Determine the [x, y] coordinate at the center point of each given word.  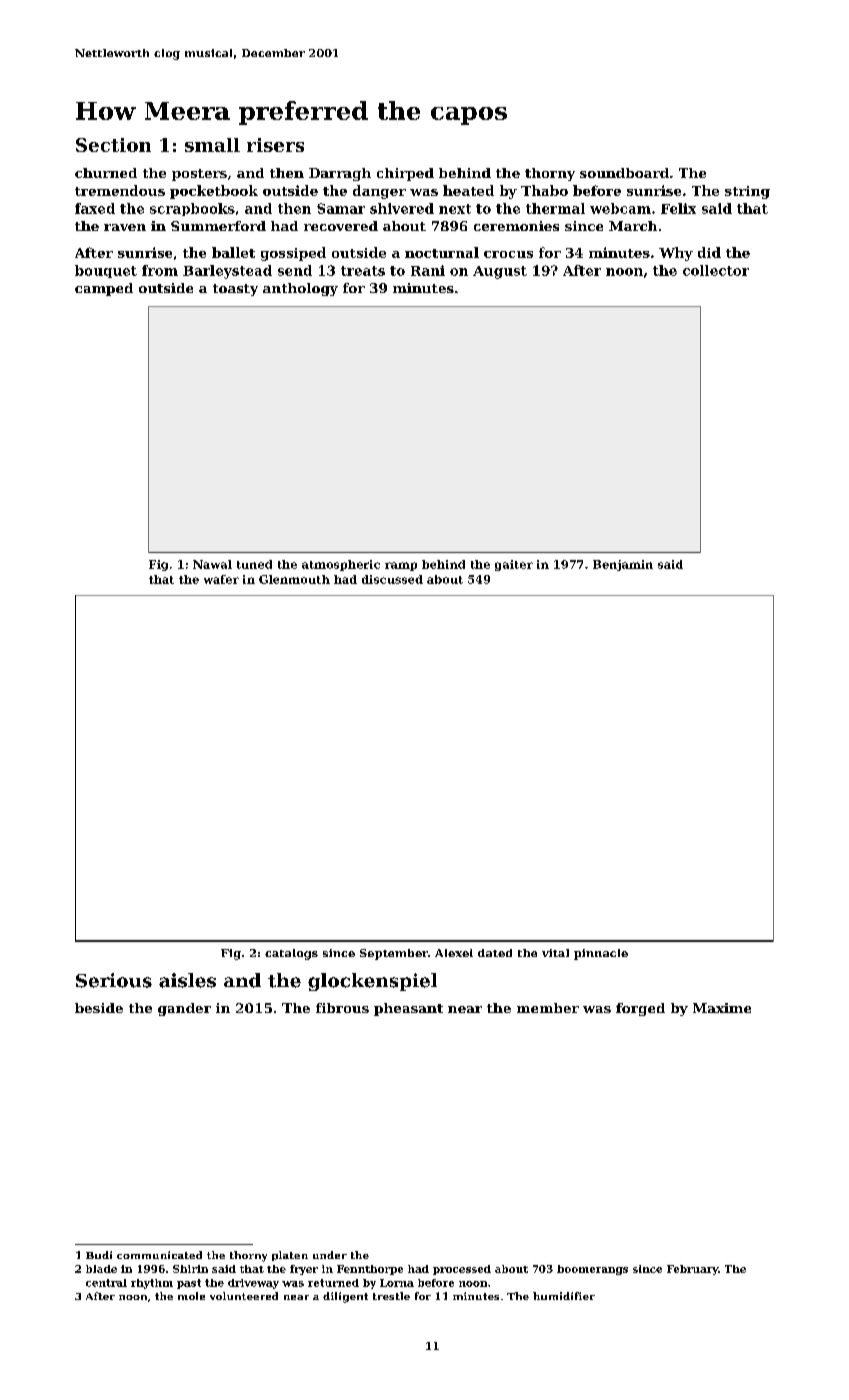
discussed [392, 579]
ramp [401, 566]
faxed [95, 208]
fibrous [342, 1008]
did [709, 252]
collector [716, 270]
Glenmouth [294, 579]
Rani [428, 270]
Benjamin [623, 565]
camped [104, 289]
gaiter [514, 565]
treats [363, 271]
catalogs [291, 954]
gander [184, 1009]
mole [191, 1296]
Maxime [722, 1008]
